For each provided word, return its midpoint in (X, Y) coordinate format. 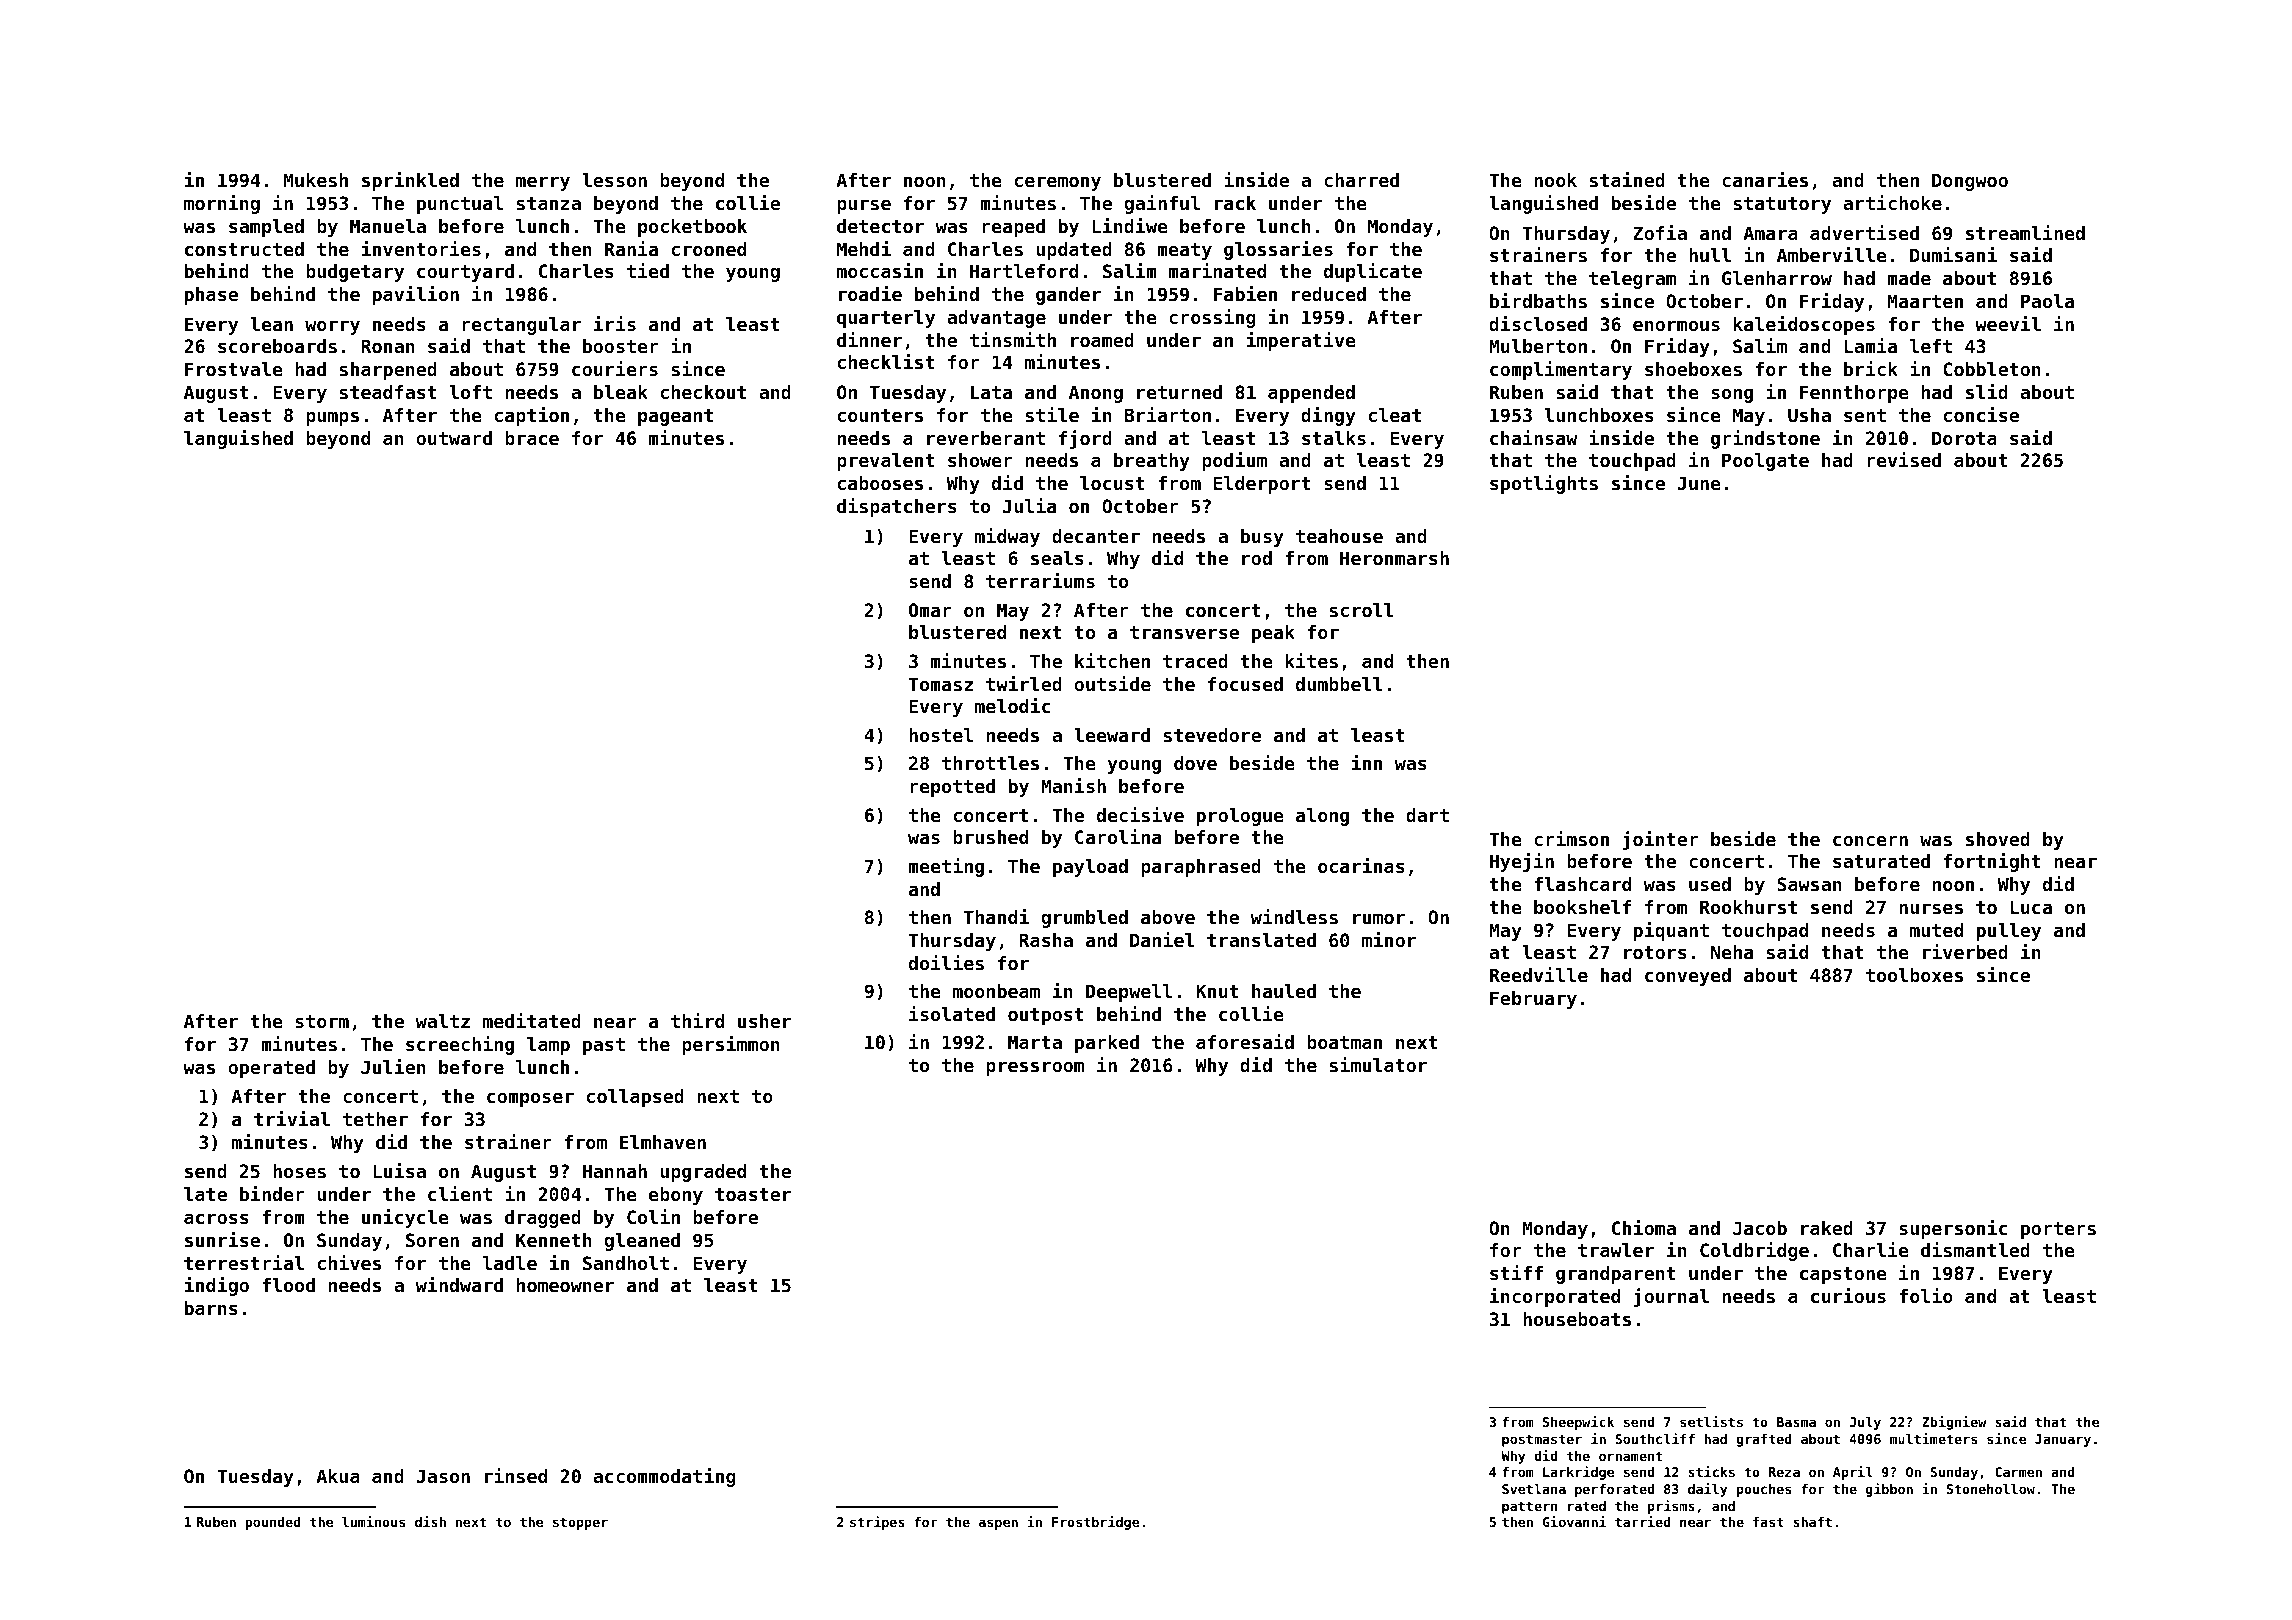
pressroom (1035, 1068)
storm (322, 1021)
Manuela (388, 226)
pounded (273, 1523)
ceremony (1058, 183)
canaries (1765, 179)
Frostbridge (1096, 1523)
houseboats (1577, 1319)
